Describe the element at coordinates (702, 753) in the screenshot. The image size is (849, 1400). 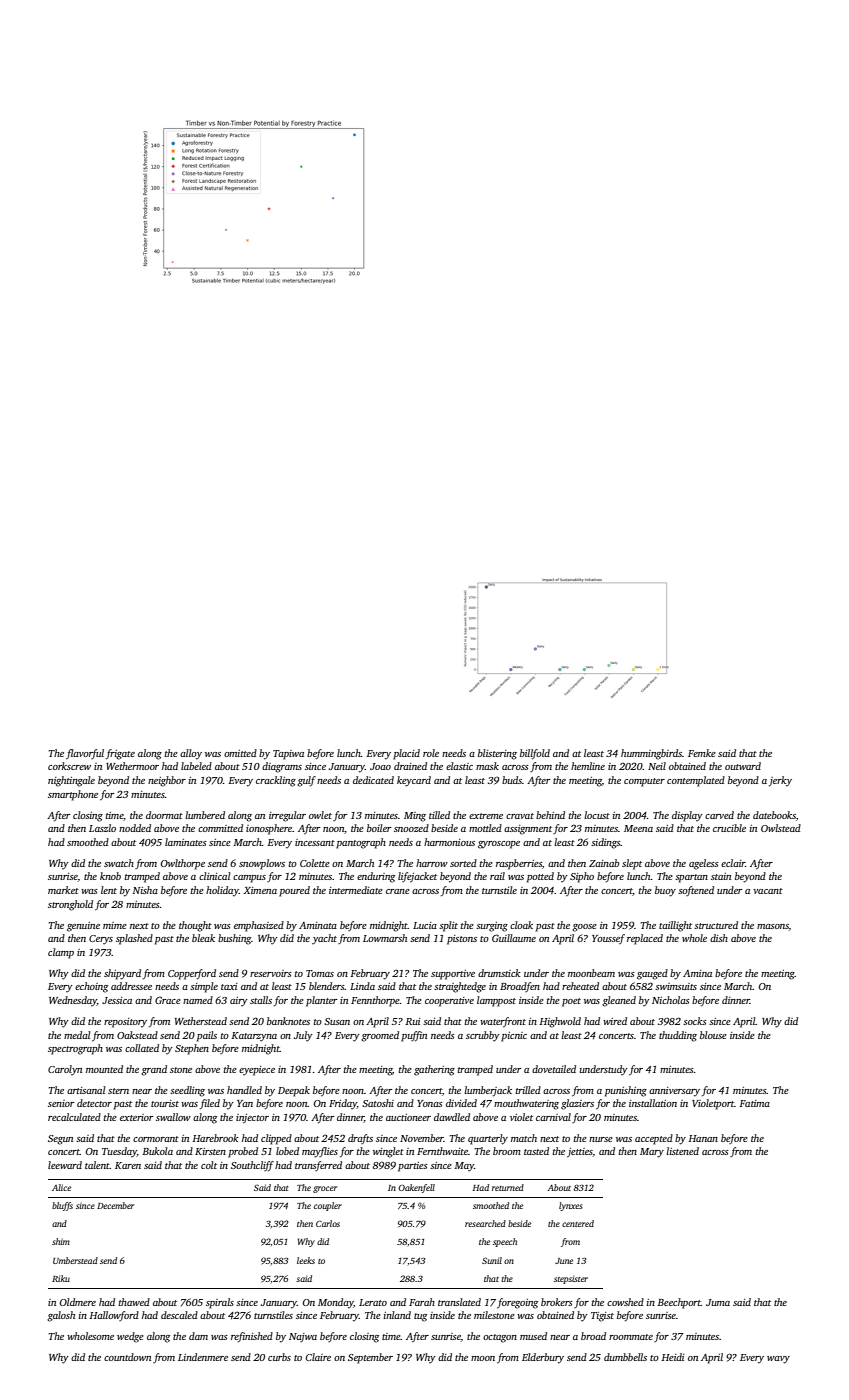
I see `Femke` at that location.
